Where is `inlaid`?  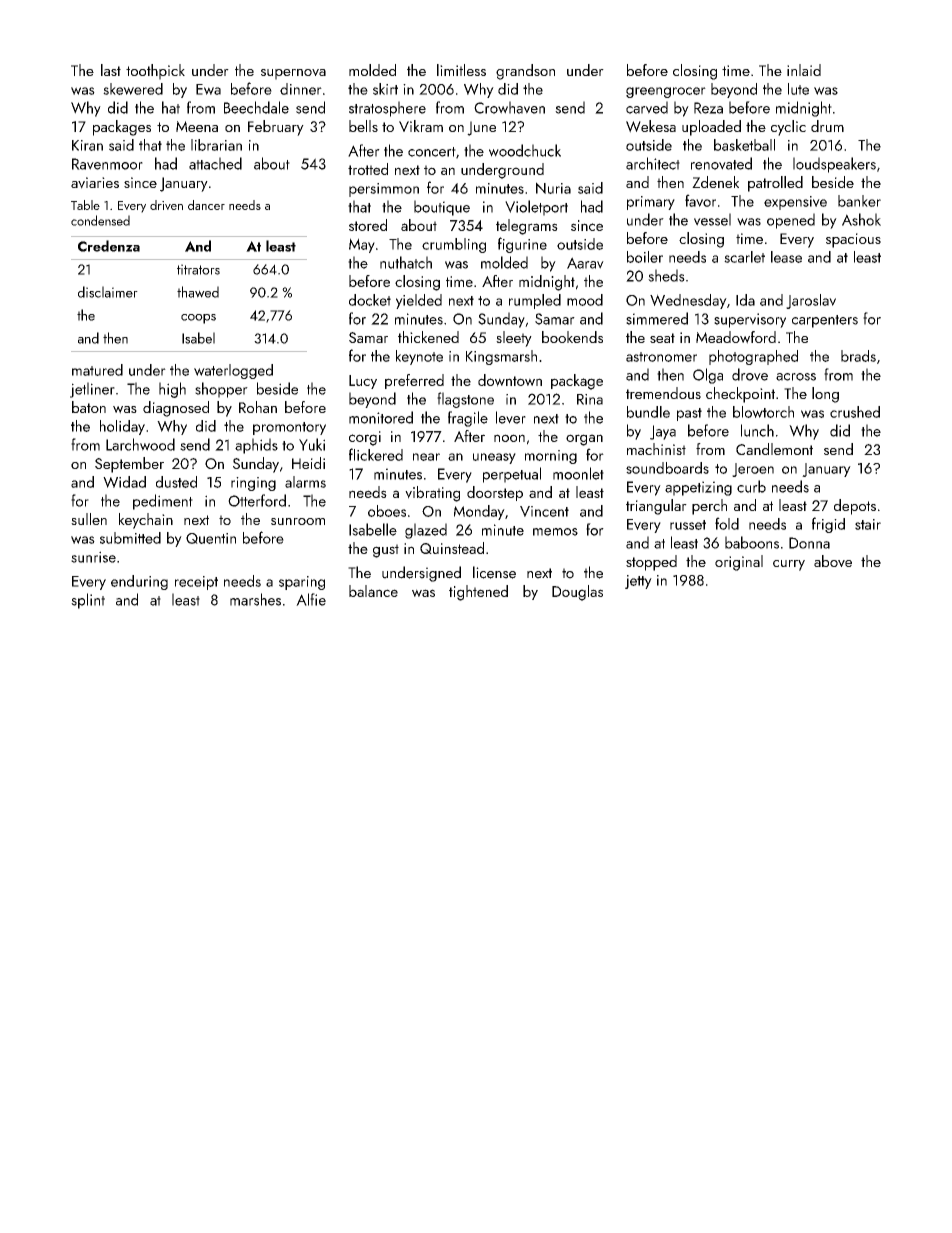
inlaid is located at coordinates (804, 70).
